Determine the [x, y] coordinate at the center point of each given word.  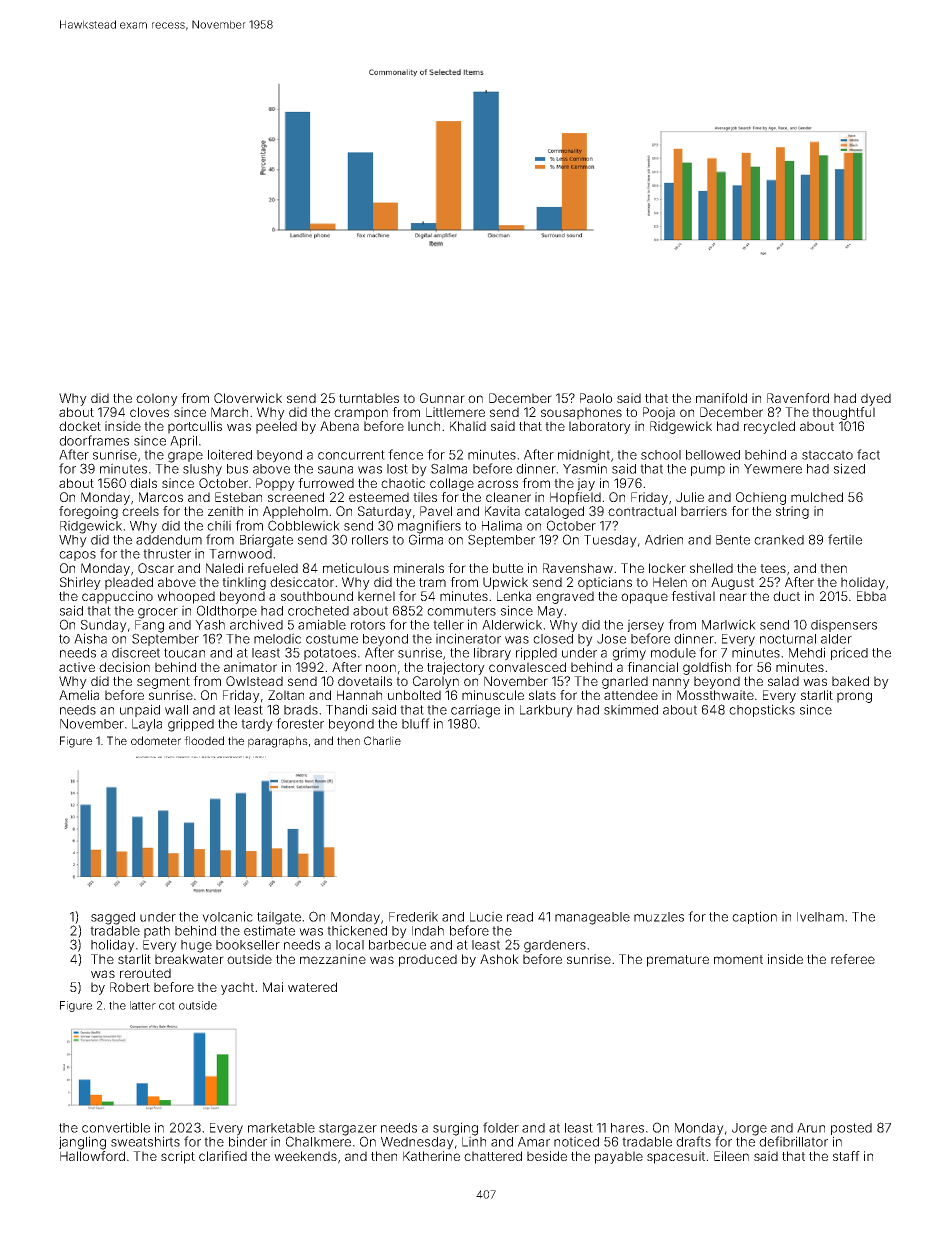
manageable [592, 918]
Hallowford [92, 1156]
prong [854, 697]
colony [157, 399]
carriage [475, 711]
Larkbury [546, 711]
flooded [204, 740]
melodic [277, 638]
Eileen [731, 1156]
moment [738, 959]
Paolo [596, 398]
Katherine [431, 1156]
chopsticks [762, 710]
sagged [113, 918]
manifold [721, 398]
